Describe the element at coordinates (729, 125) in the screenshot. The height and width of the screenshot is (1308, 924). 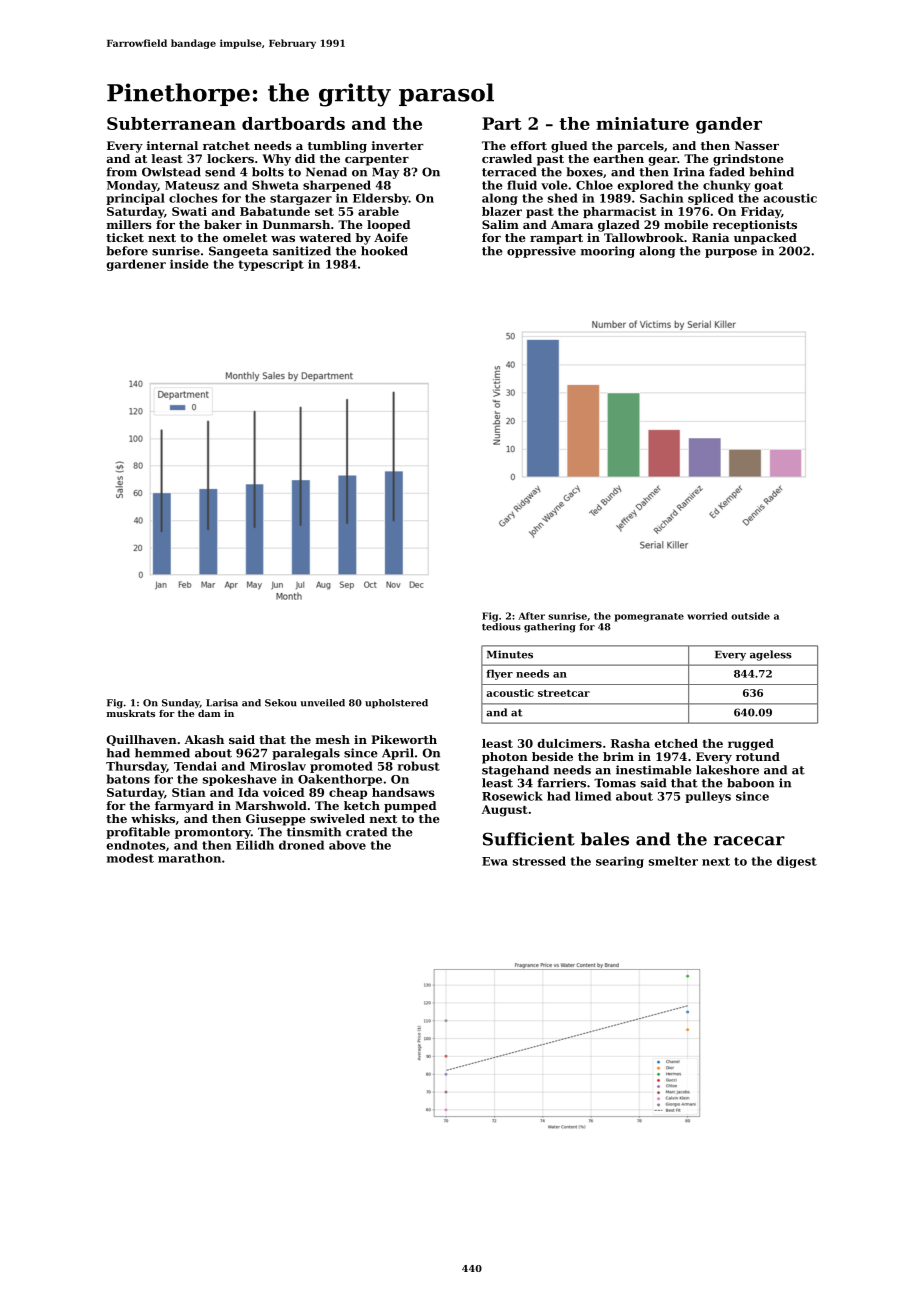
I see `gander` at that location.
